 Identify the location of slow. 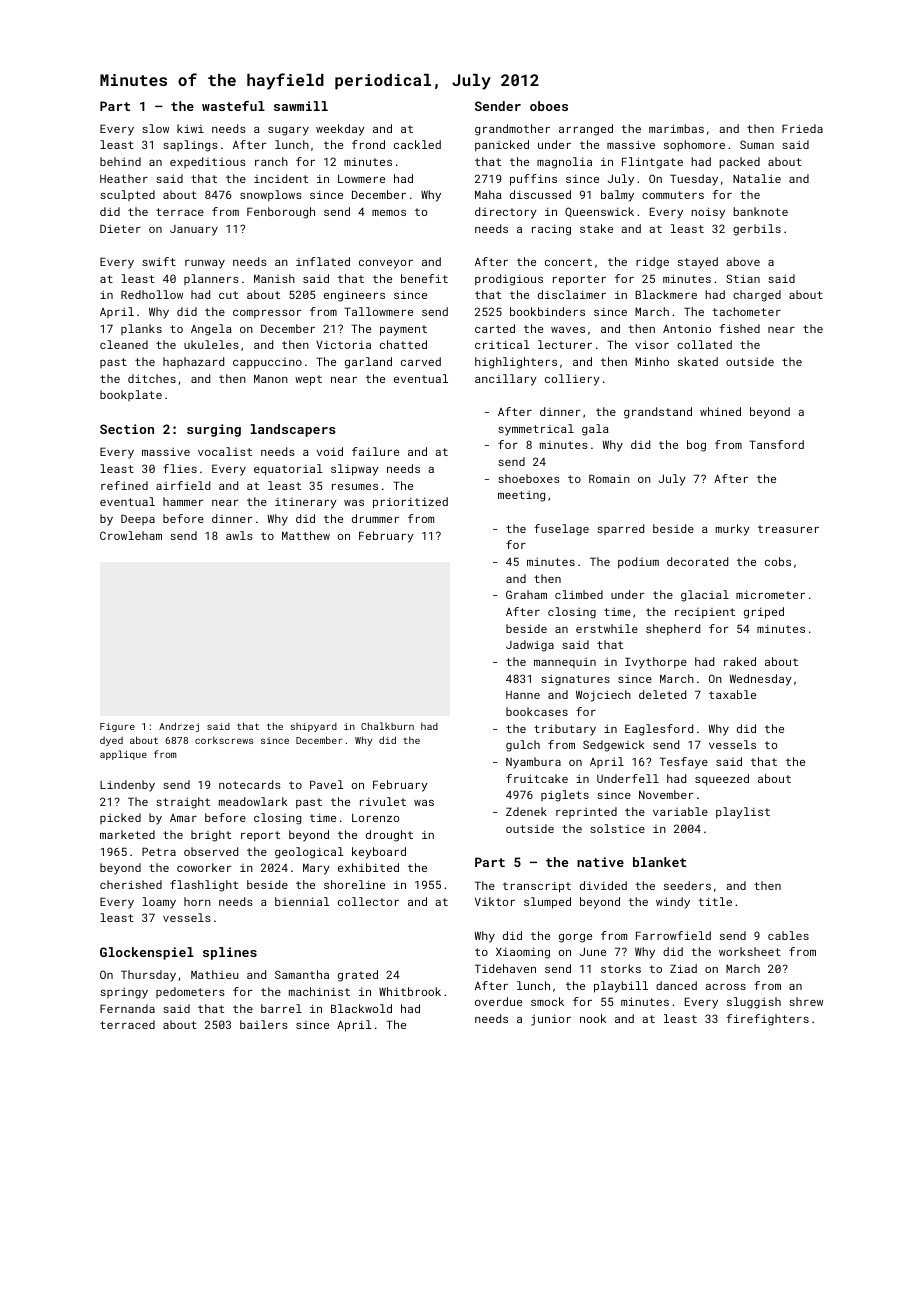
(155, 128).
